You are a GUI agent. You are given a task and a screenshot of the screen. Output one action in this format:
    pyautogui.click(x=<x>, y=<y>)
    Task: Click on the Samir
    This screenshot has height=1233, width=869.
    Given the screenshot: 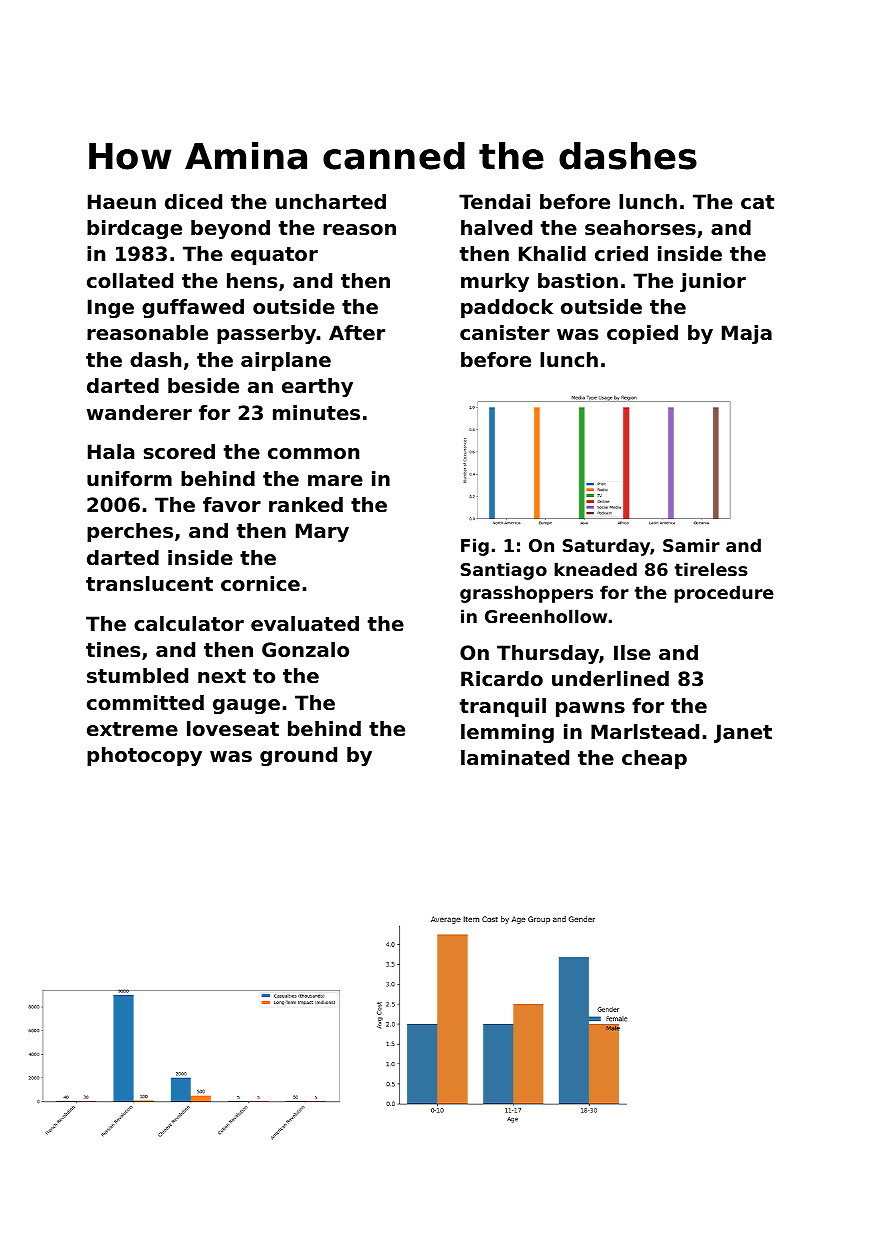 What is the action you would take?
    pyautogui.click(x=691, y=545)
